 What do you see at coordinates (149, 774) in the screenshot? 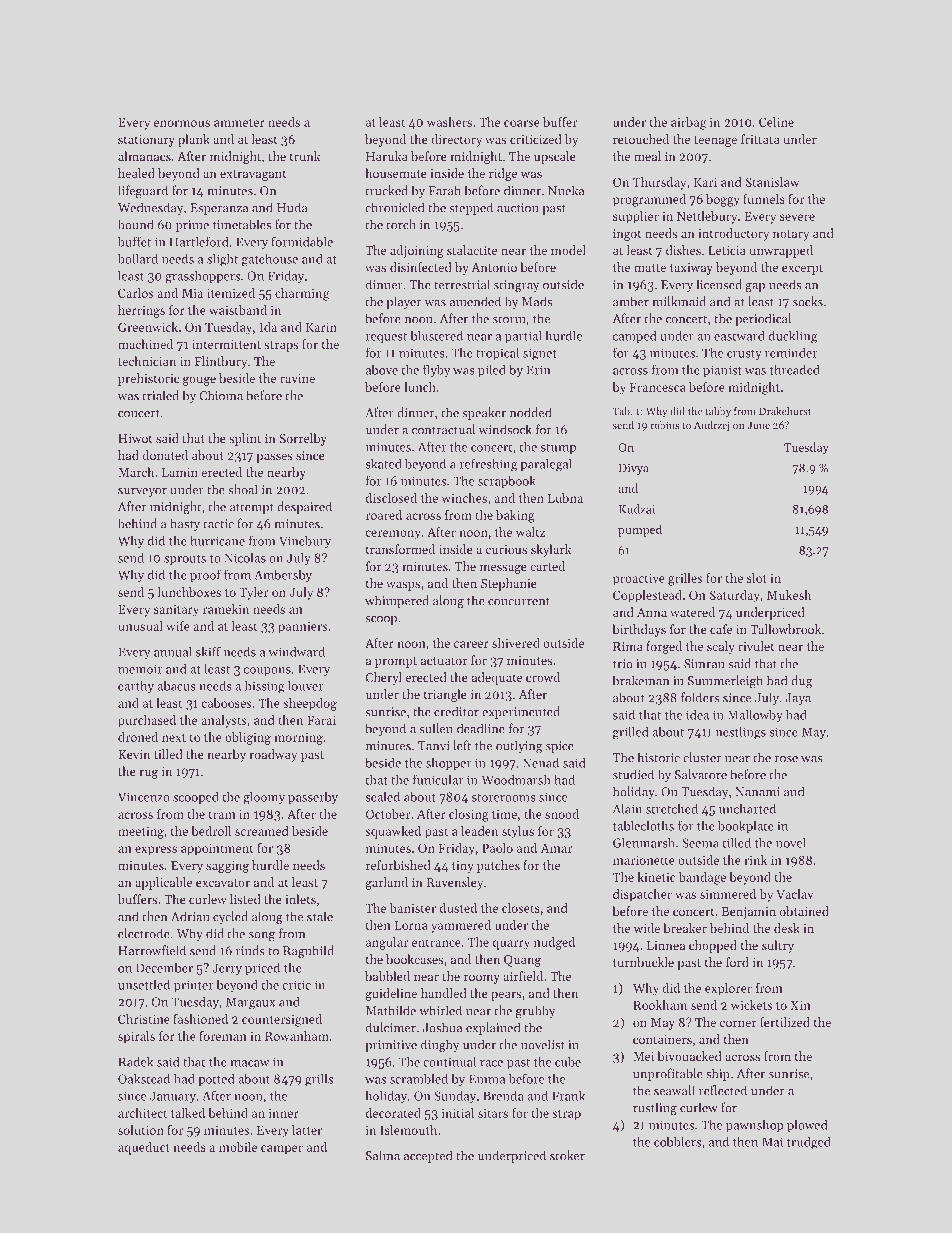
I see `rug` at bounding box center [149, 774].
